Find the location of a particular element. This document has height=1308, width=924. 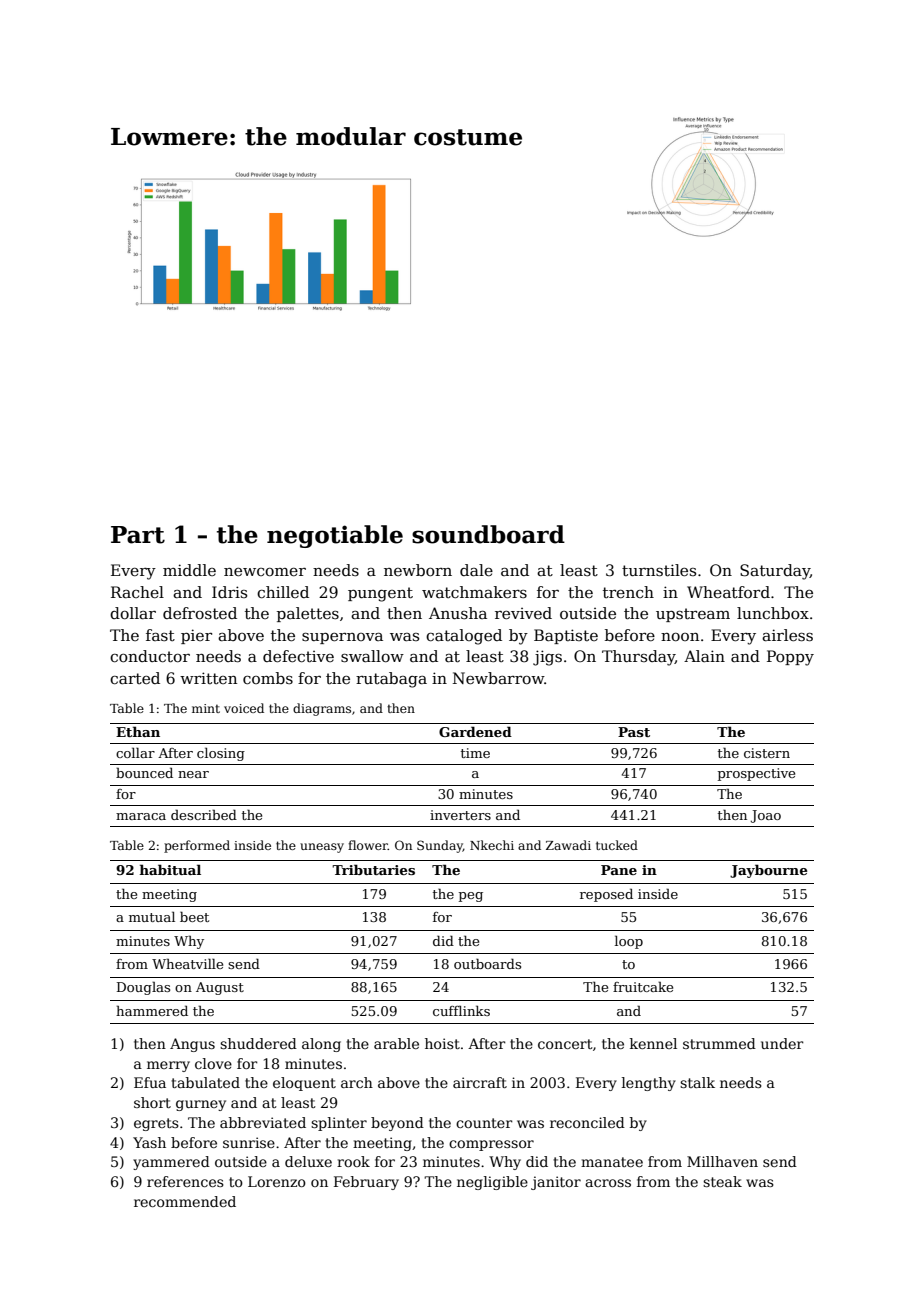

strummed is located at coordinates (719, 1043).
